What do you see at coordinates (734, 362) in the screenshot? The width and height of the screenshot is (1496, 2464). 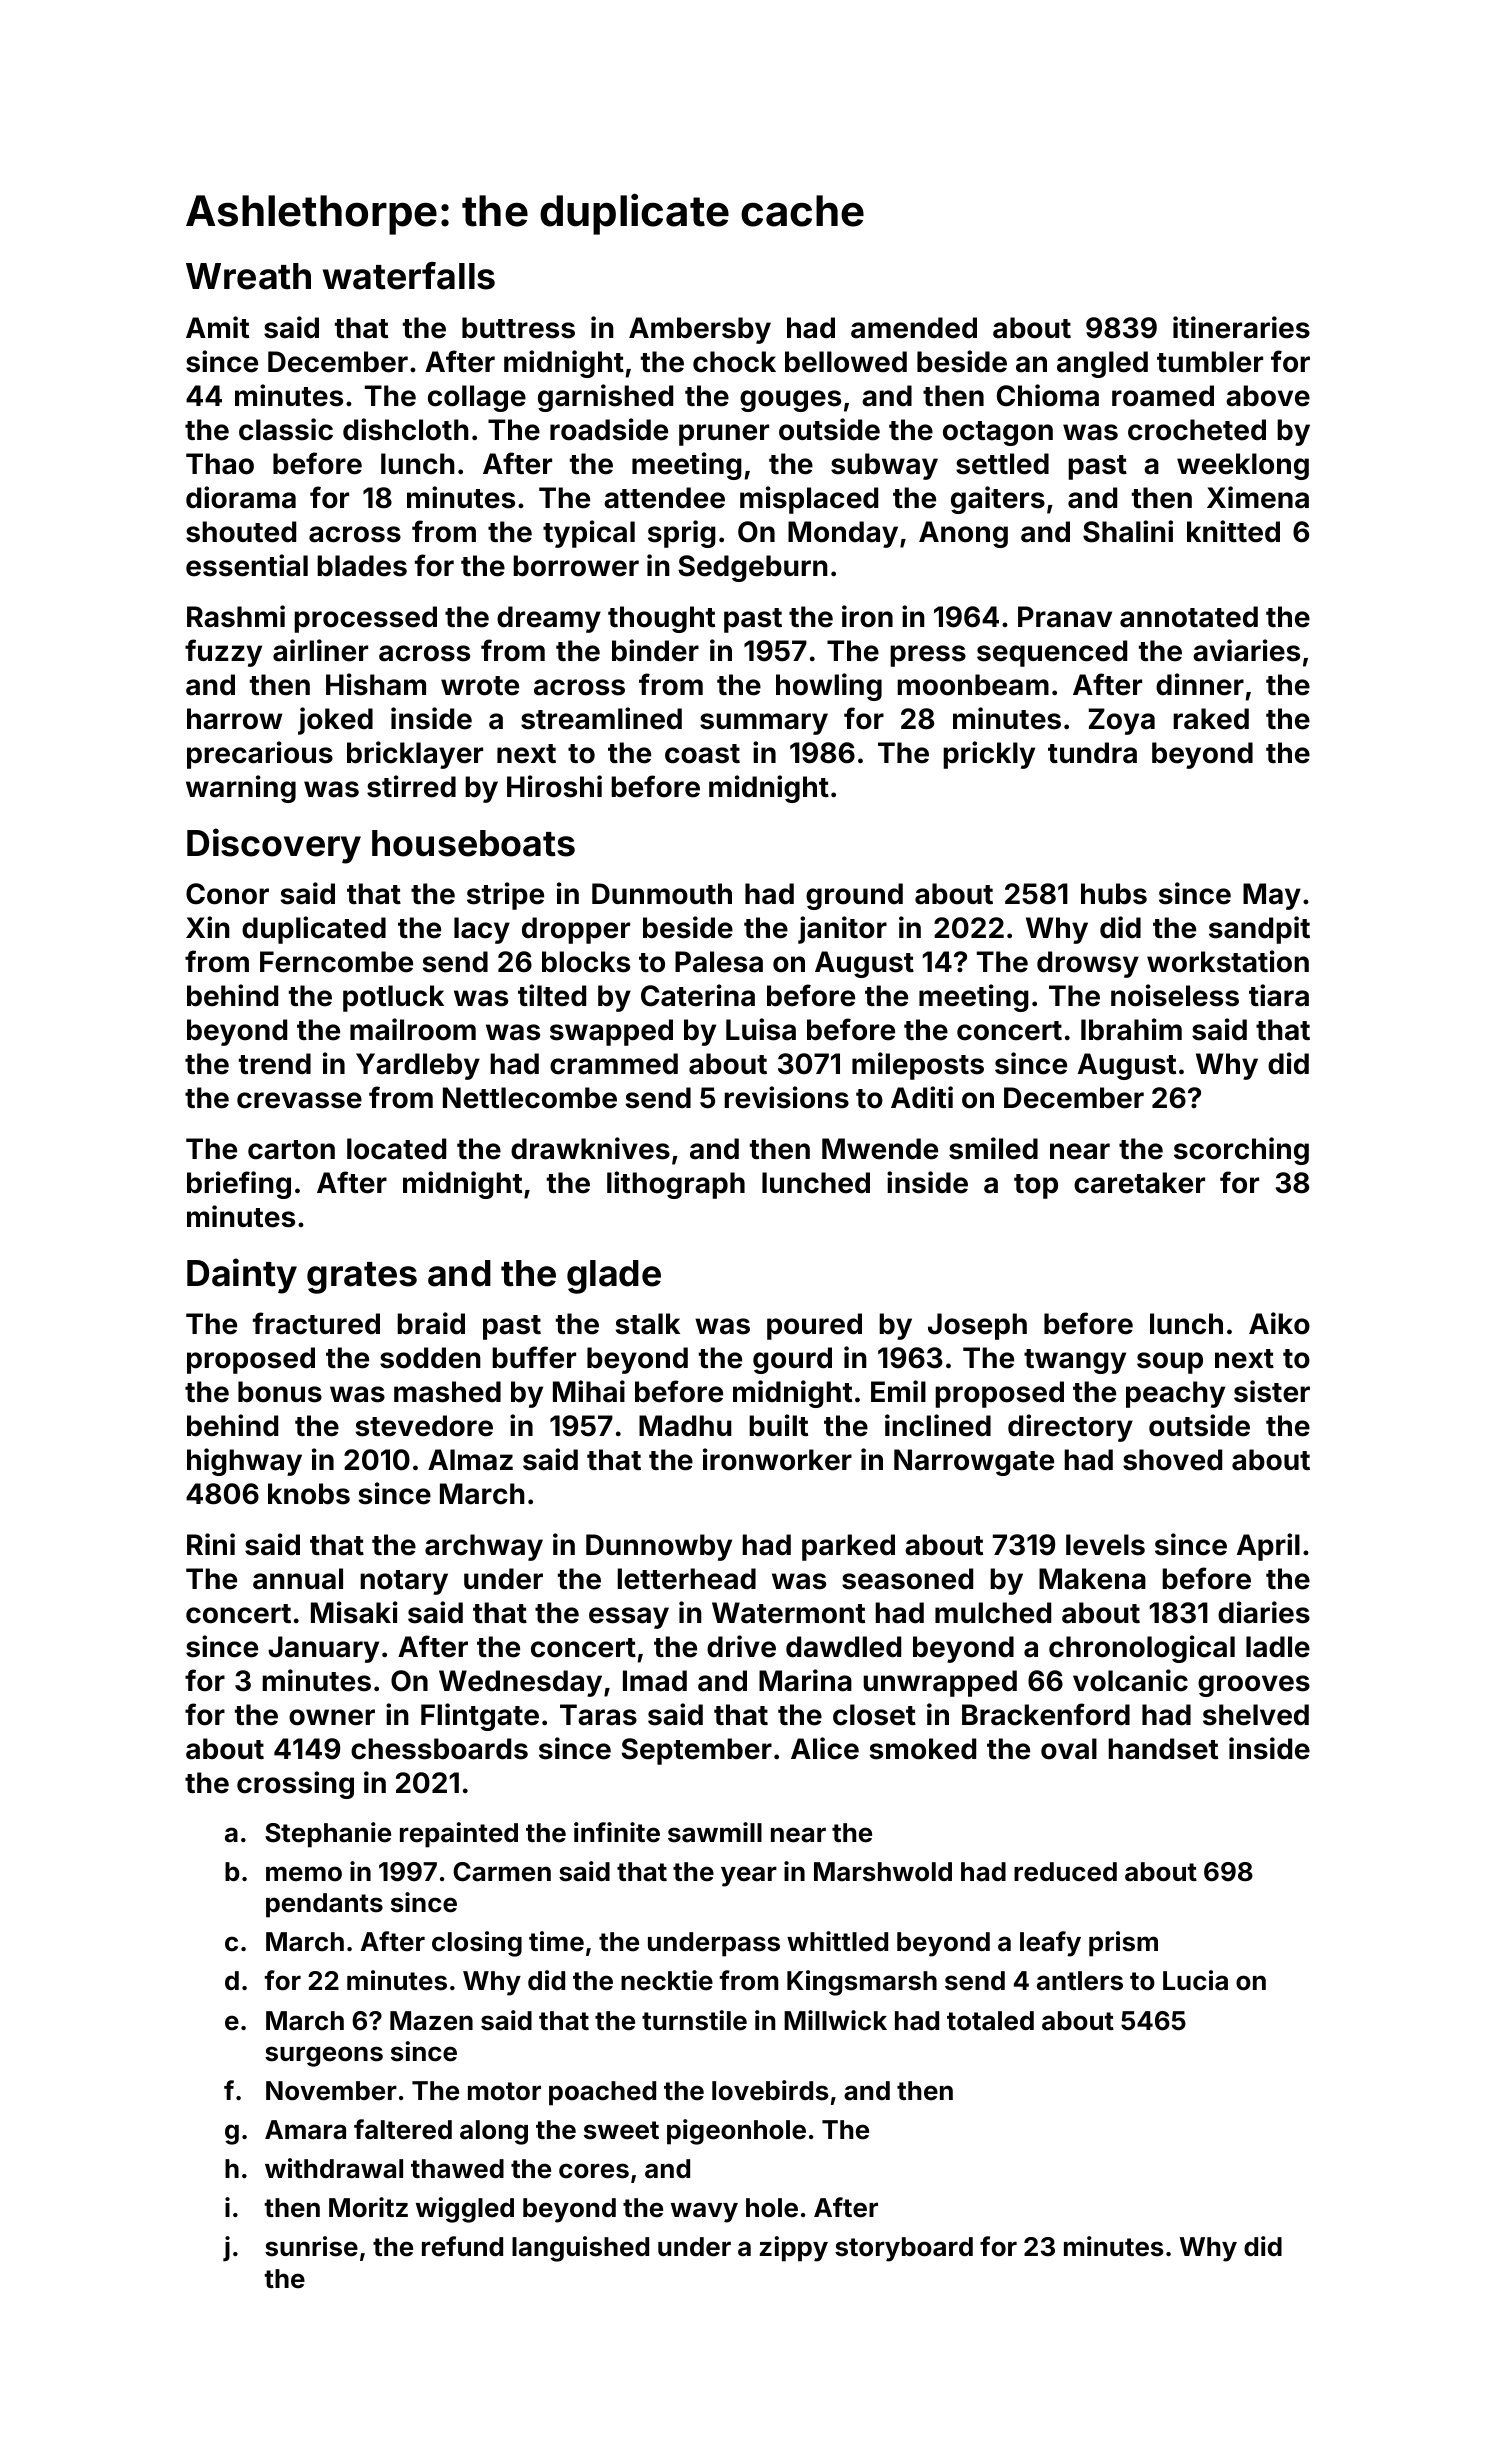 I see `chock` at bounding box center [734, 362].
